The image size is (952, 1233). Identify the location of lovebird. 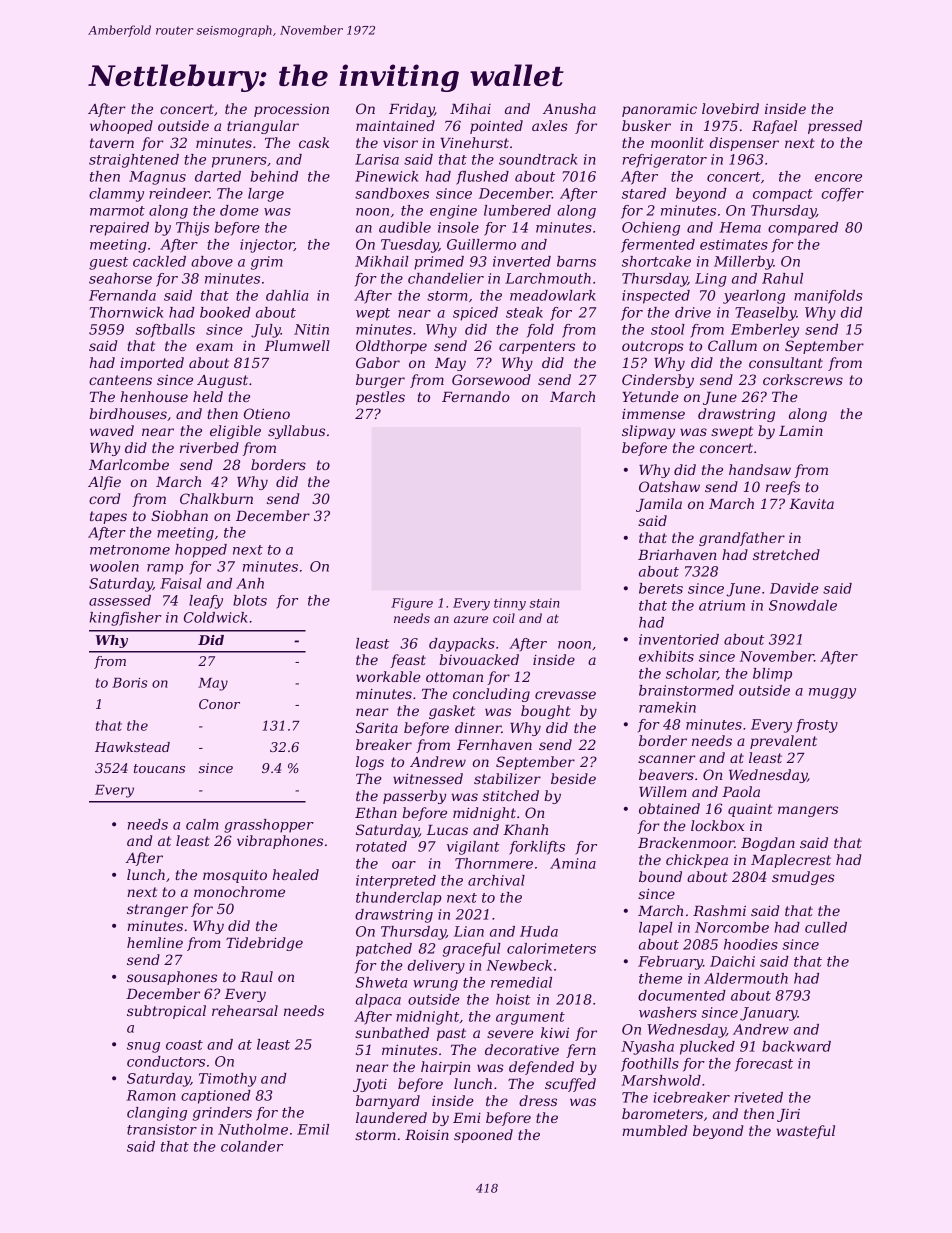
(730, 108).
